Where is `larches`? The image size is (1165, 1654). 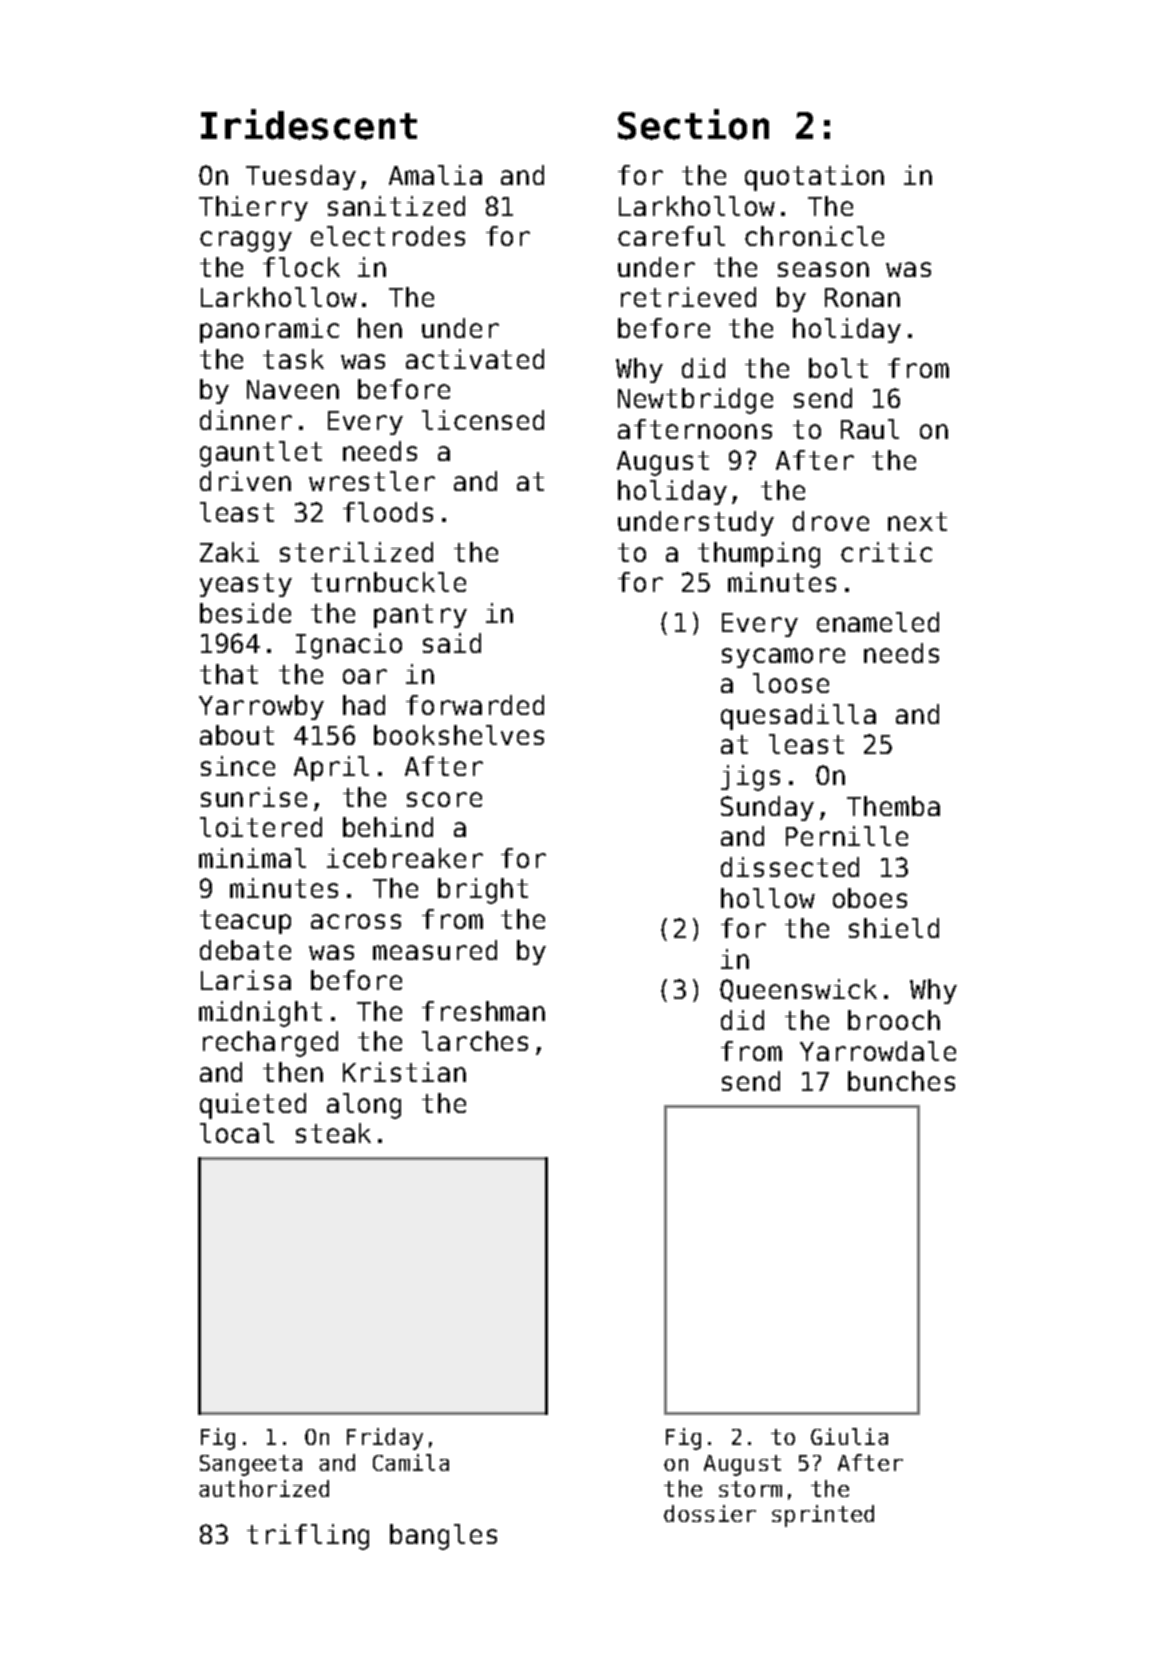 larches is located at coordinates (475, 1041).
